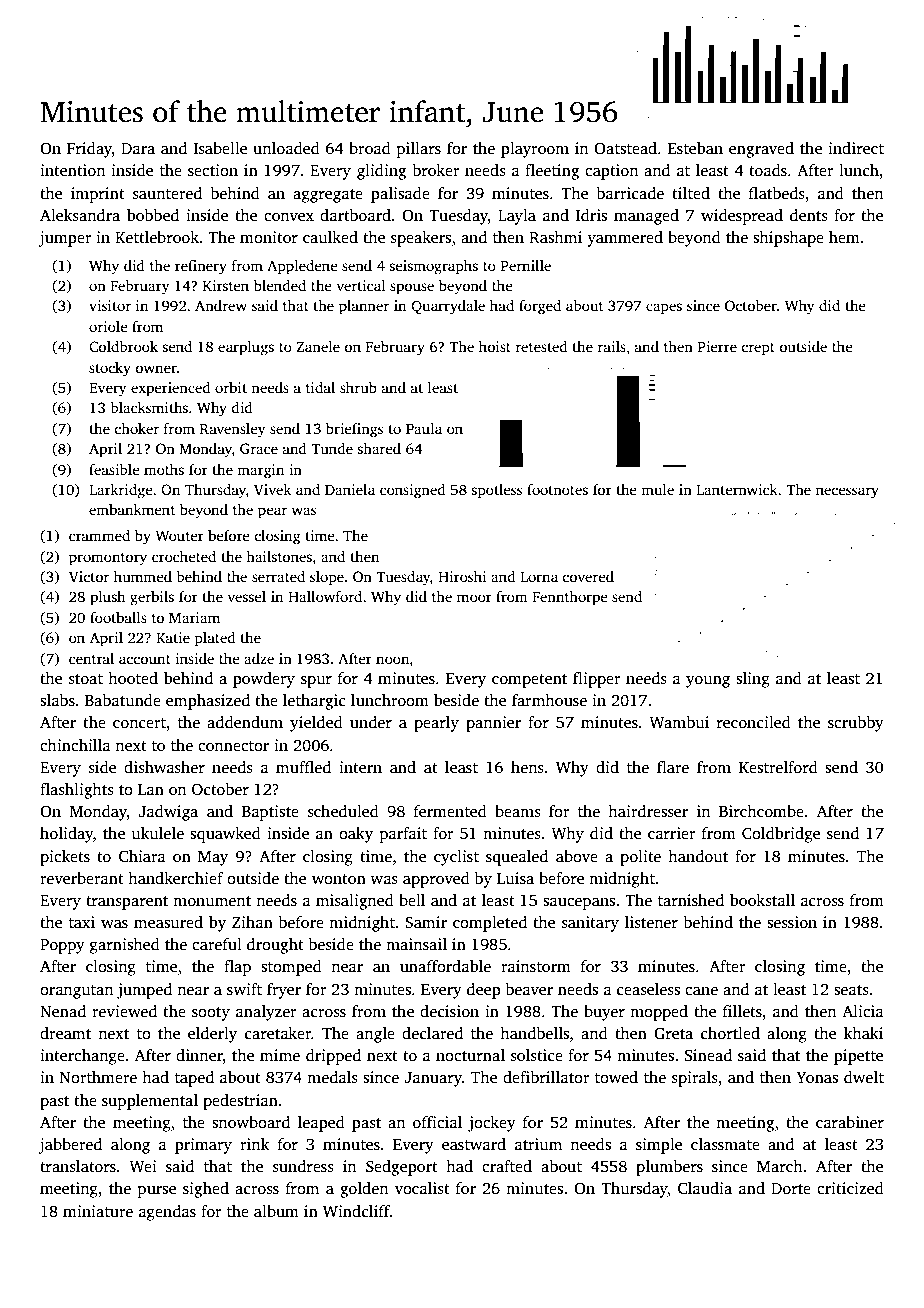  Describe the element at coordinates (856, 148) in the screenshot. I see `indirect` at that location.
